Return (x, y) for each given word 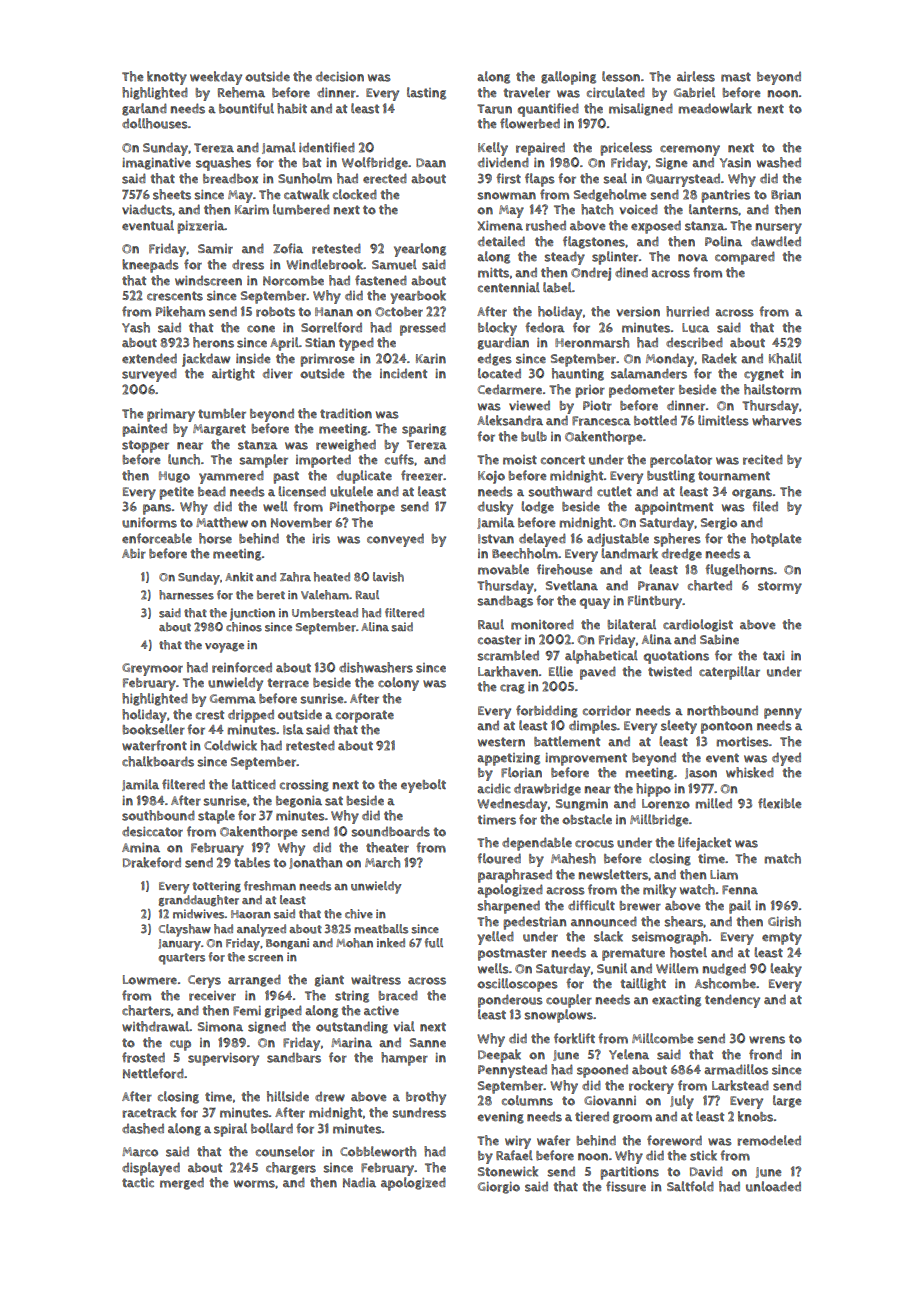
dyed (786, 759)
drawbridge (547, 789)
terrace (288, 683)
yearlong (420, 250)
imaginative (156, 164)
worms (254, 1184)
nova (693, 258)
